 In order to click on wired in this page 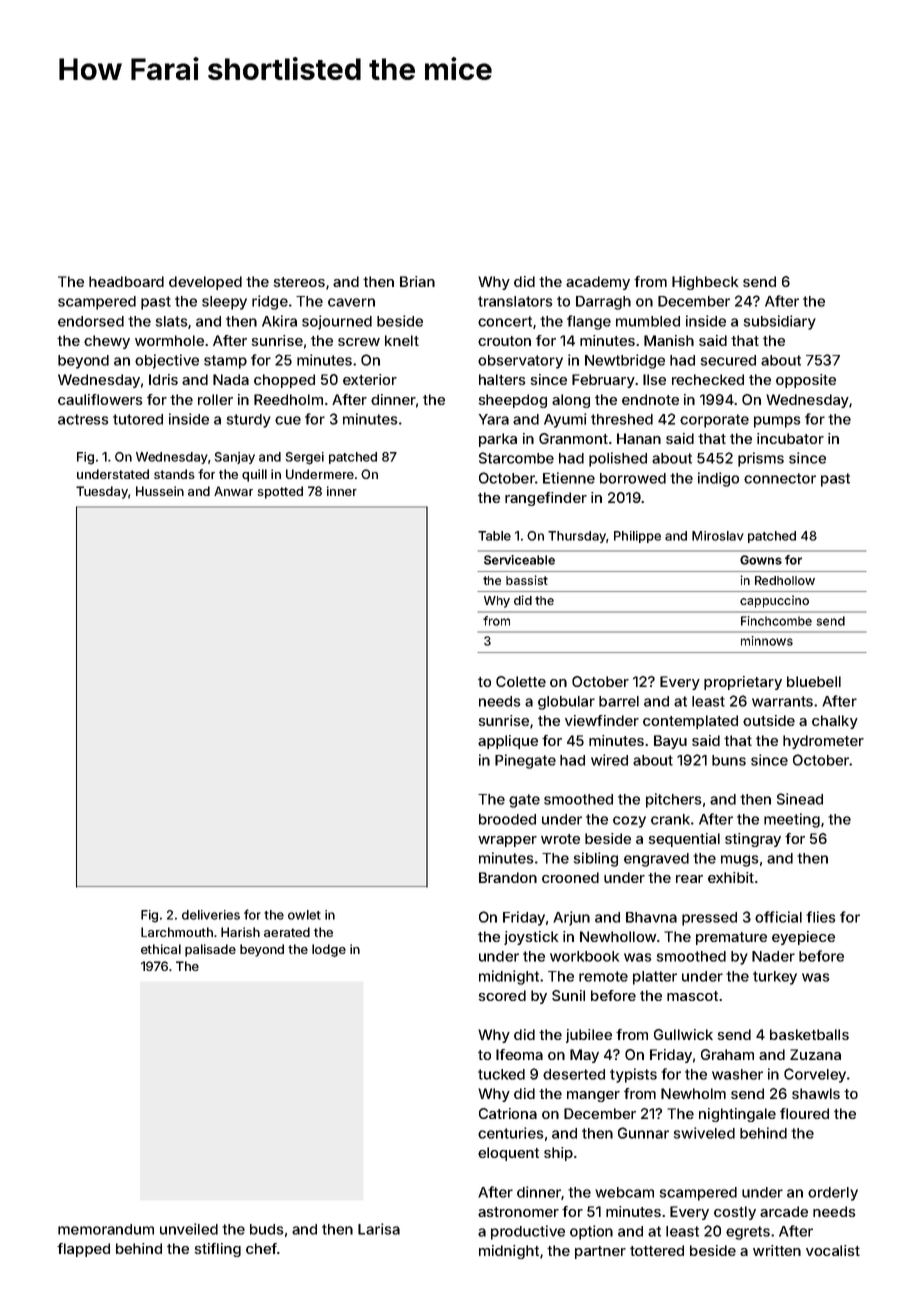, I will do `click(609, 760)`.
